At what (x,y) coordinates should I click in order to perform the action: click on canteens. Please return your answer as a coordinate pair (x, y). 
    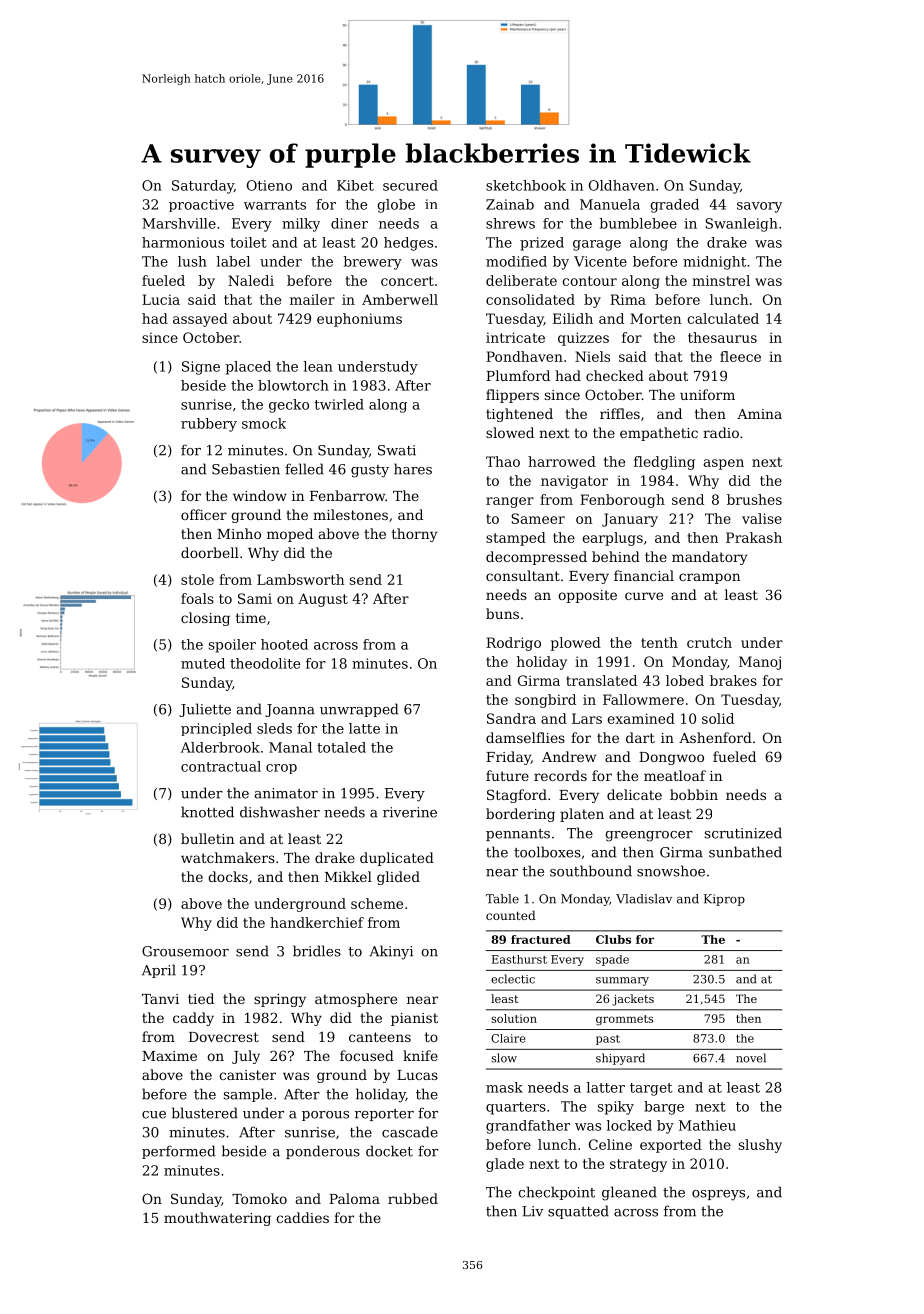
    Looking at the image, I should click on (380, 1037).
